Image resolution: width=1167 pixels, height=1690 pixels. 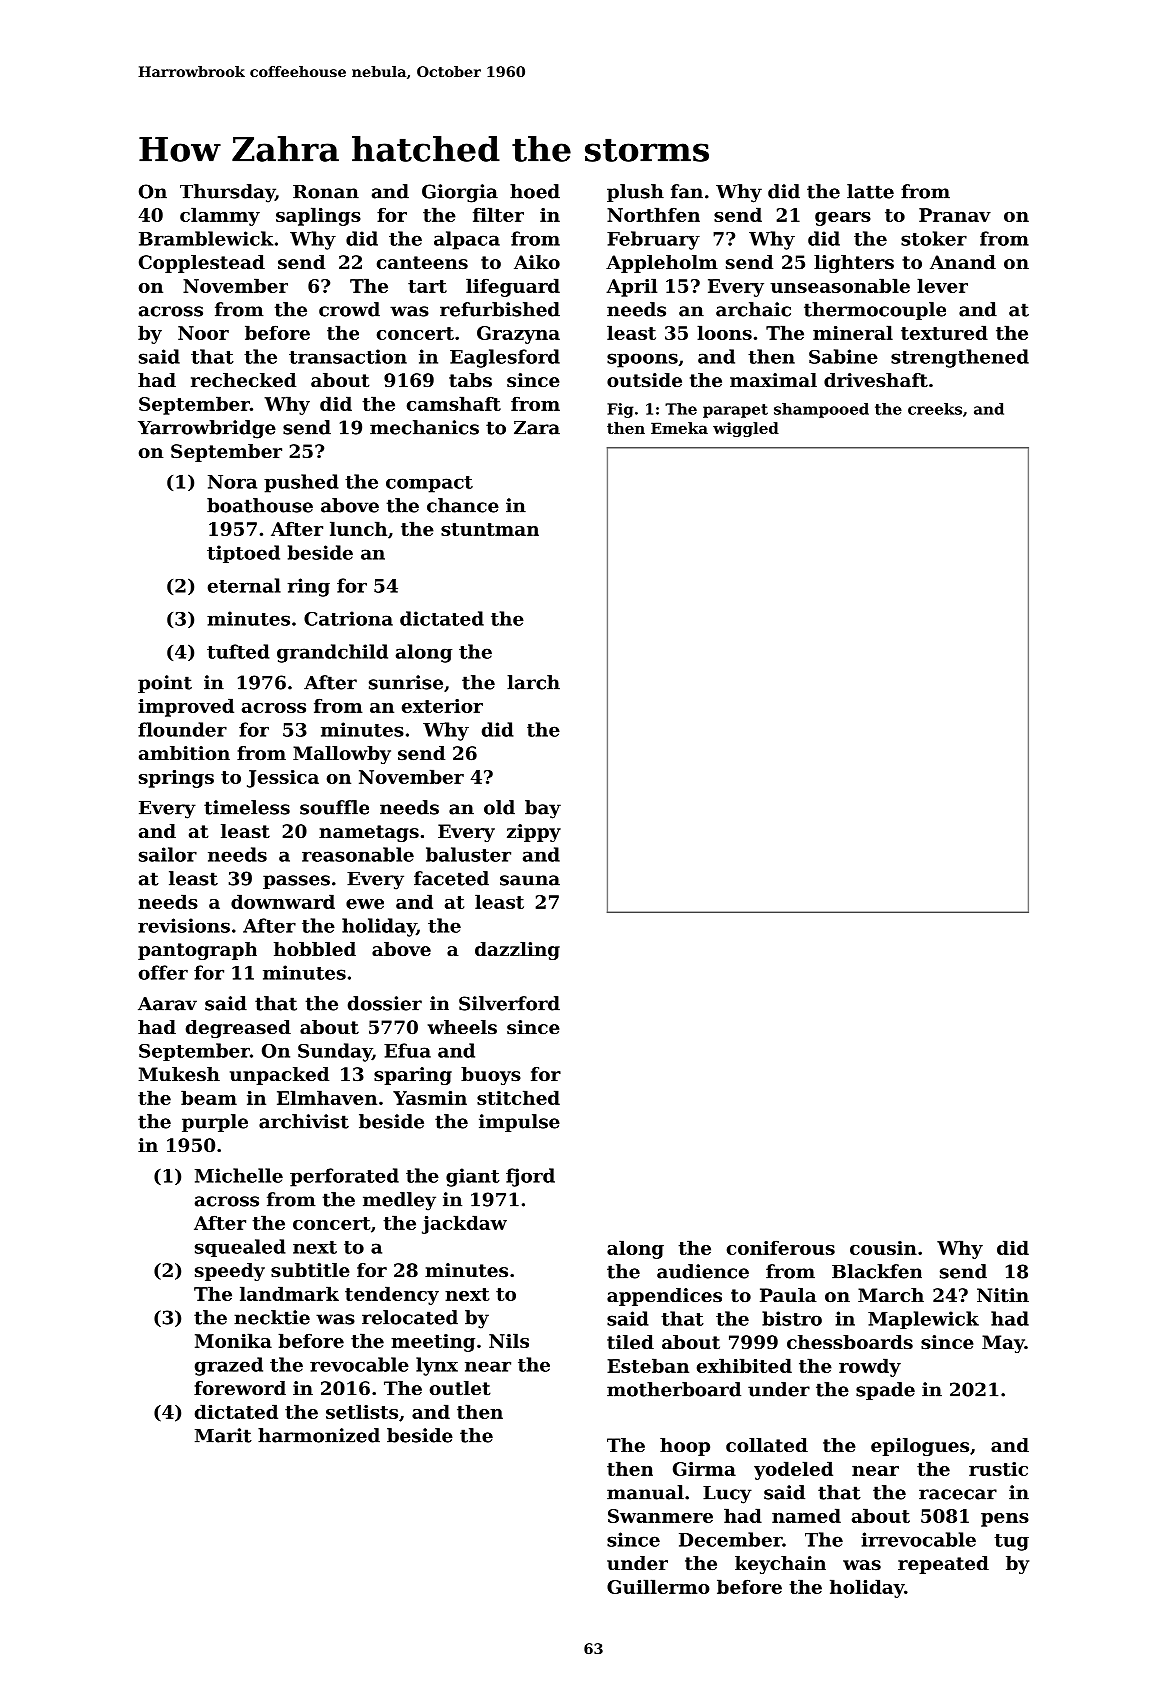 I want to click on manual, so click(x=645, y=1492).
